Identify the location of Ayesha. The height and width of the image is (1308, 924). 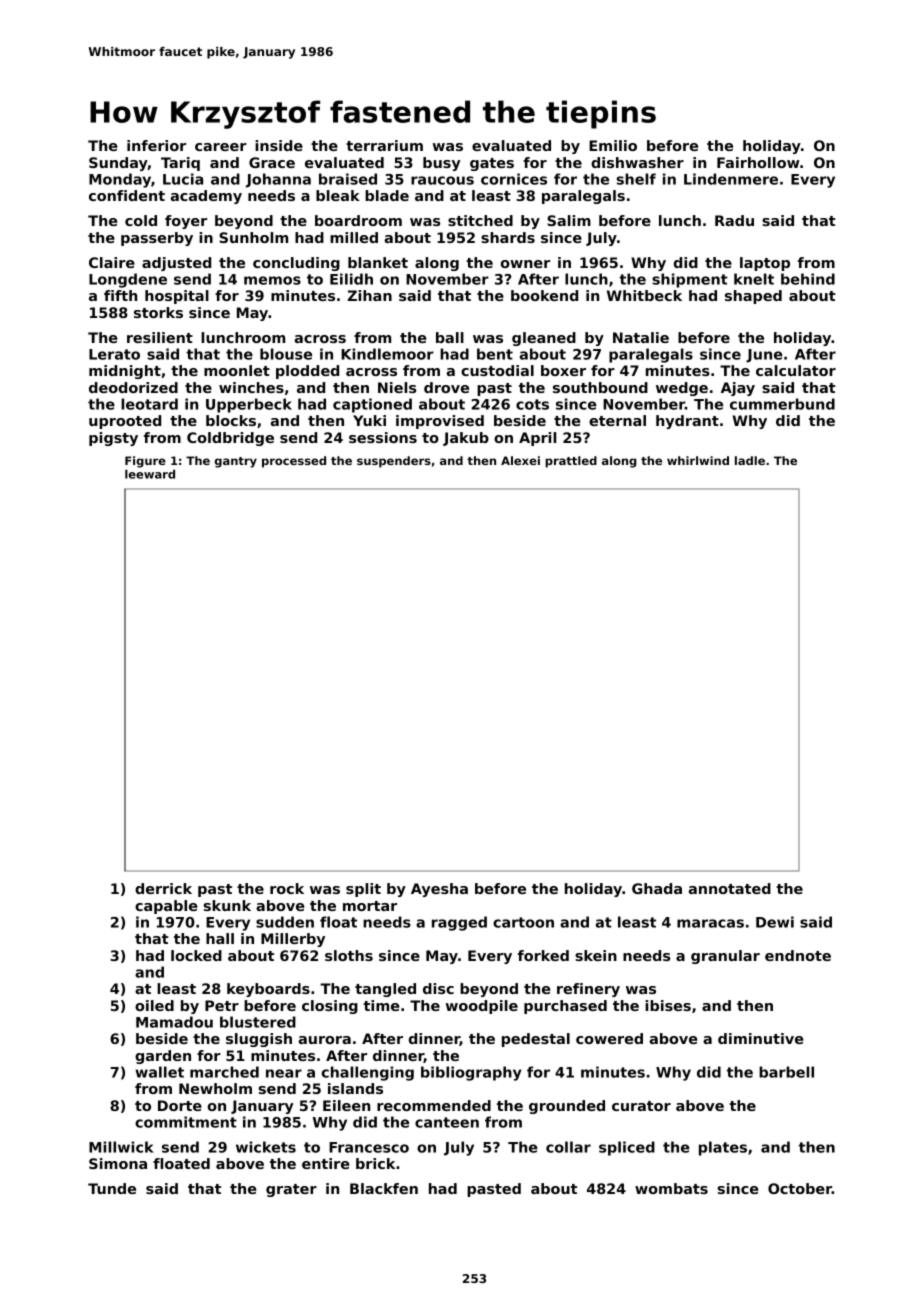
(439, 890).
